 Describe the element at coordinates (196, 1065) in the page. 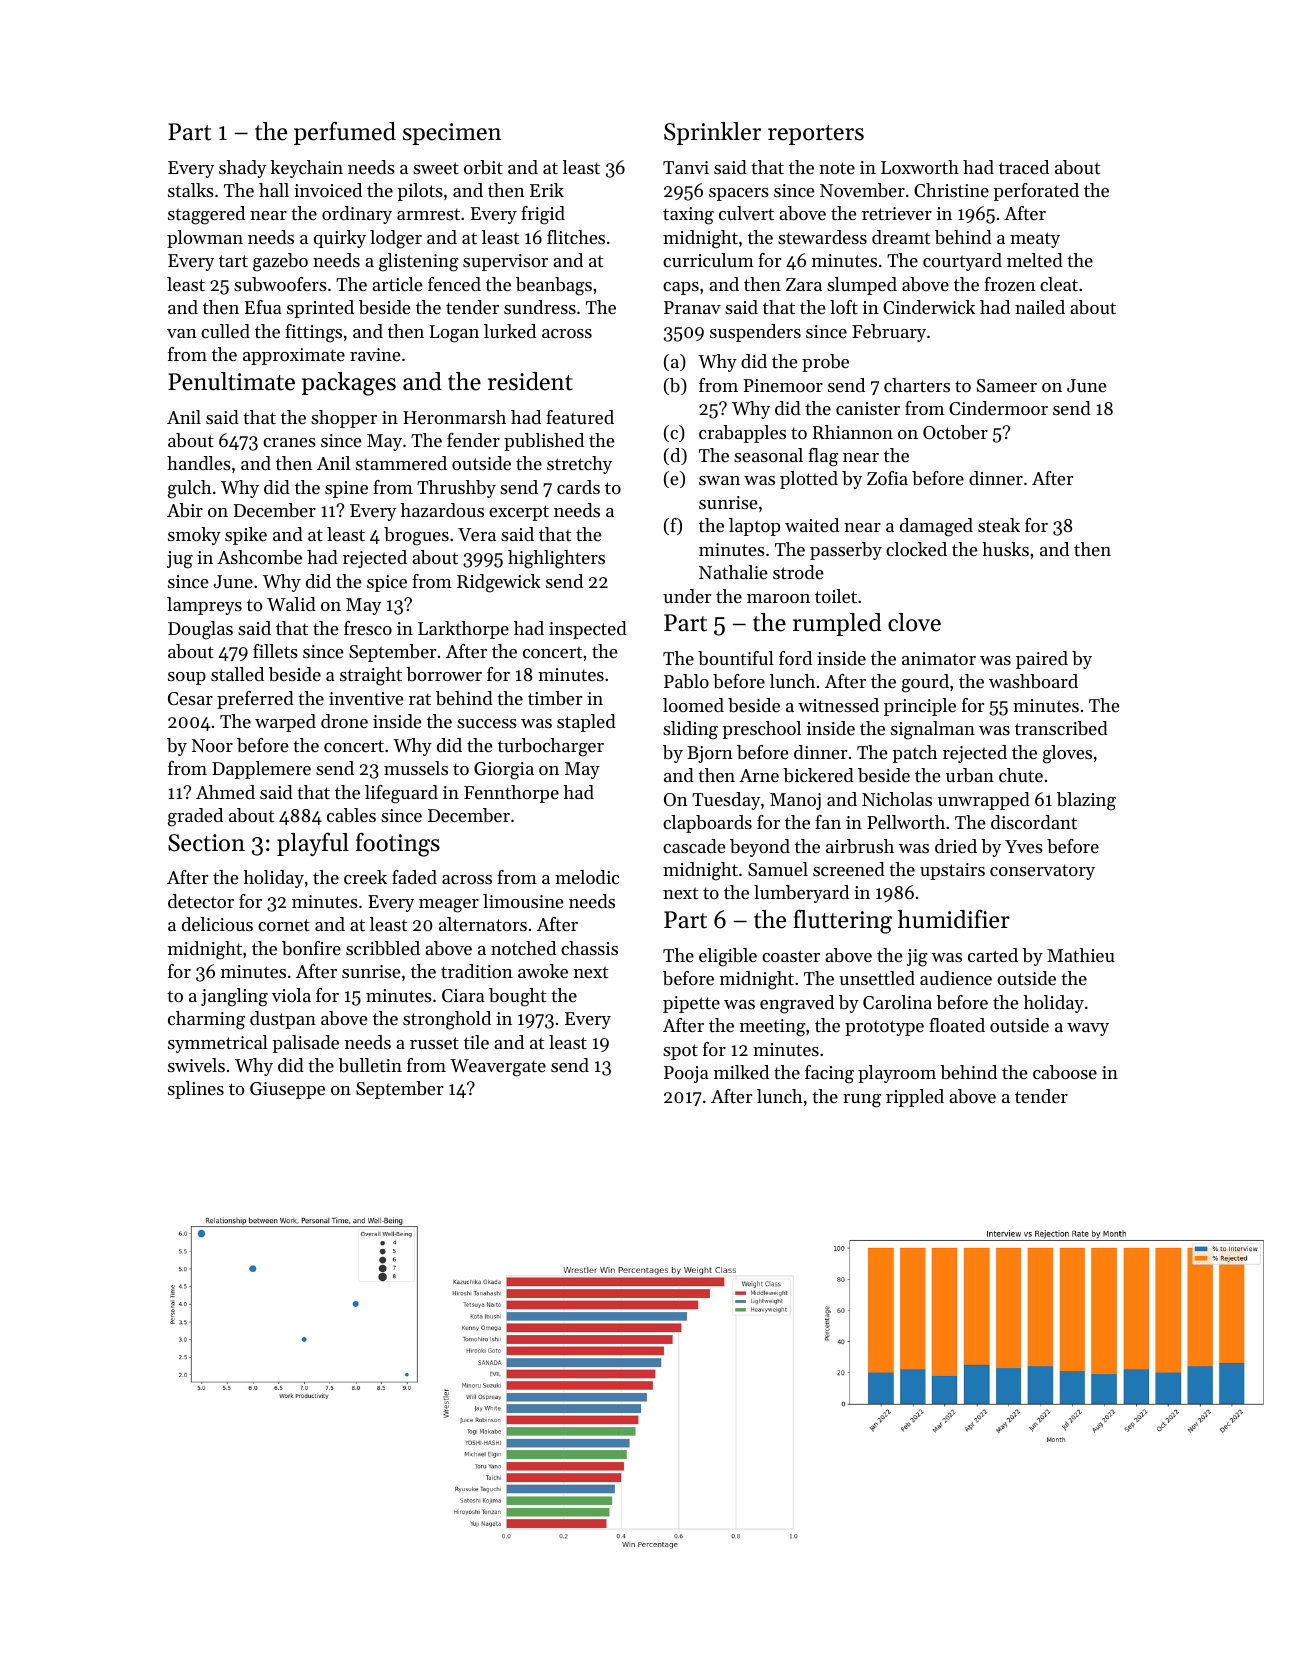

I see `swivels` at that location.
